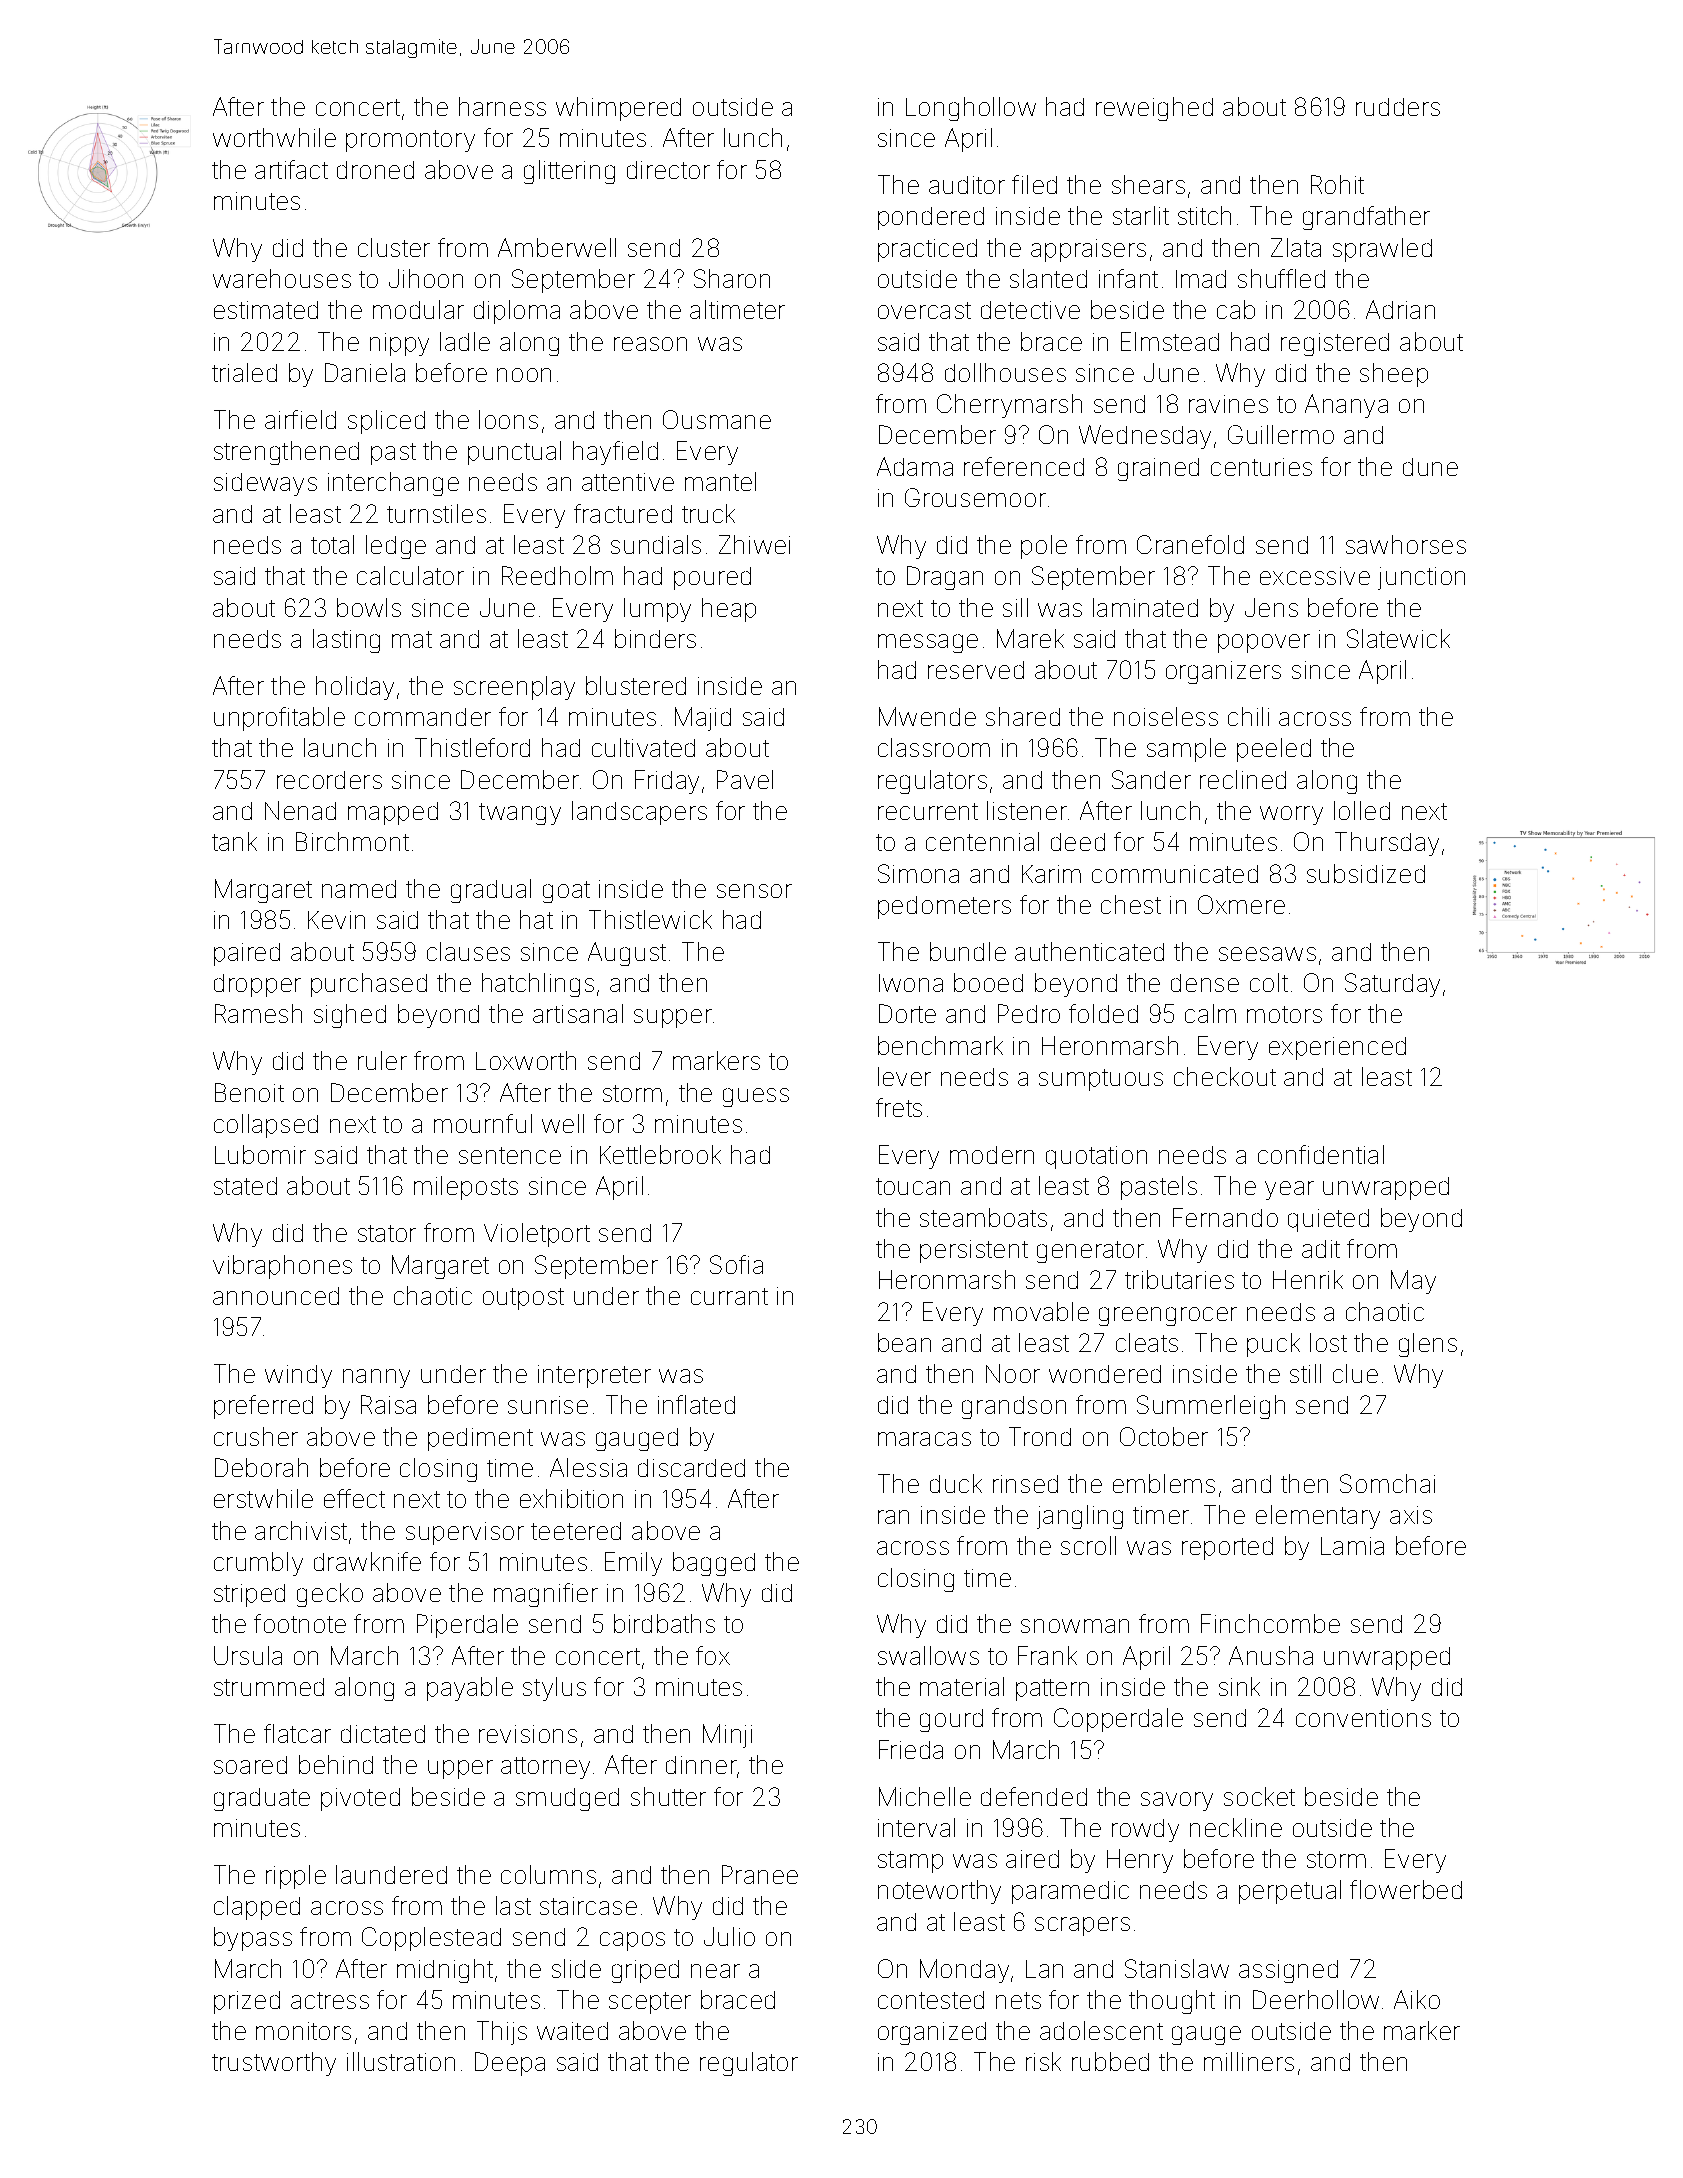  Describe the element at coordinates (1243, 779) in the page. I see `reclined` at that location.
